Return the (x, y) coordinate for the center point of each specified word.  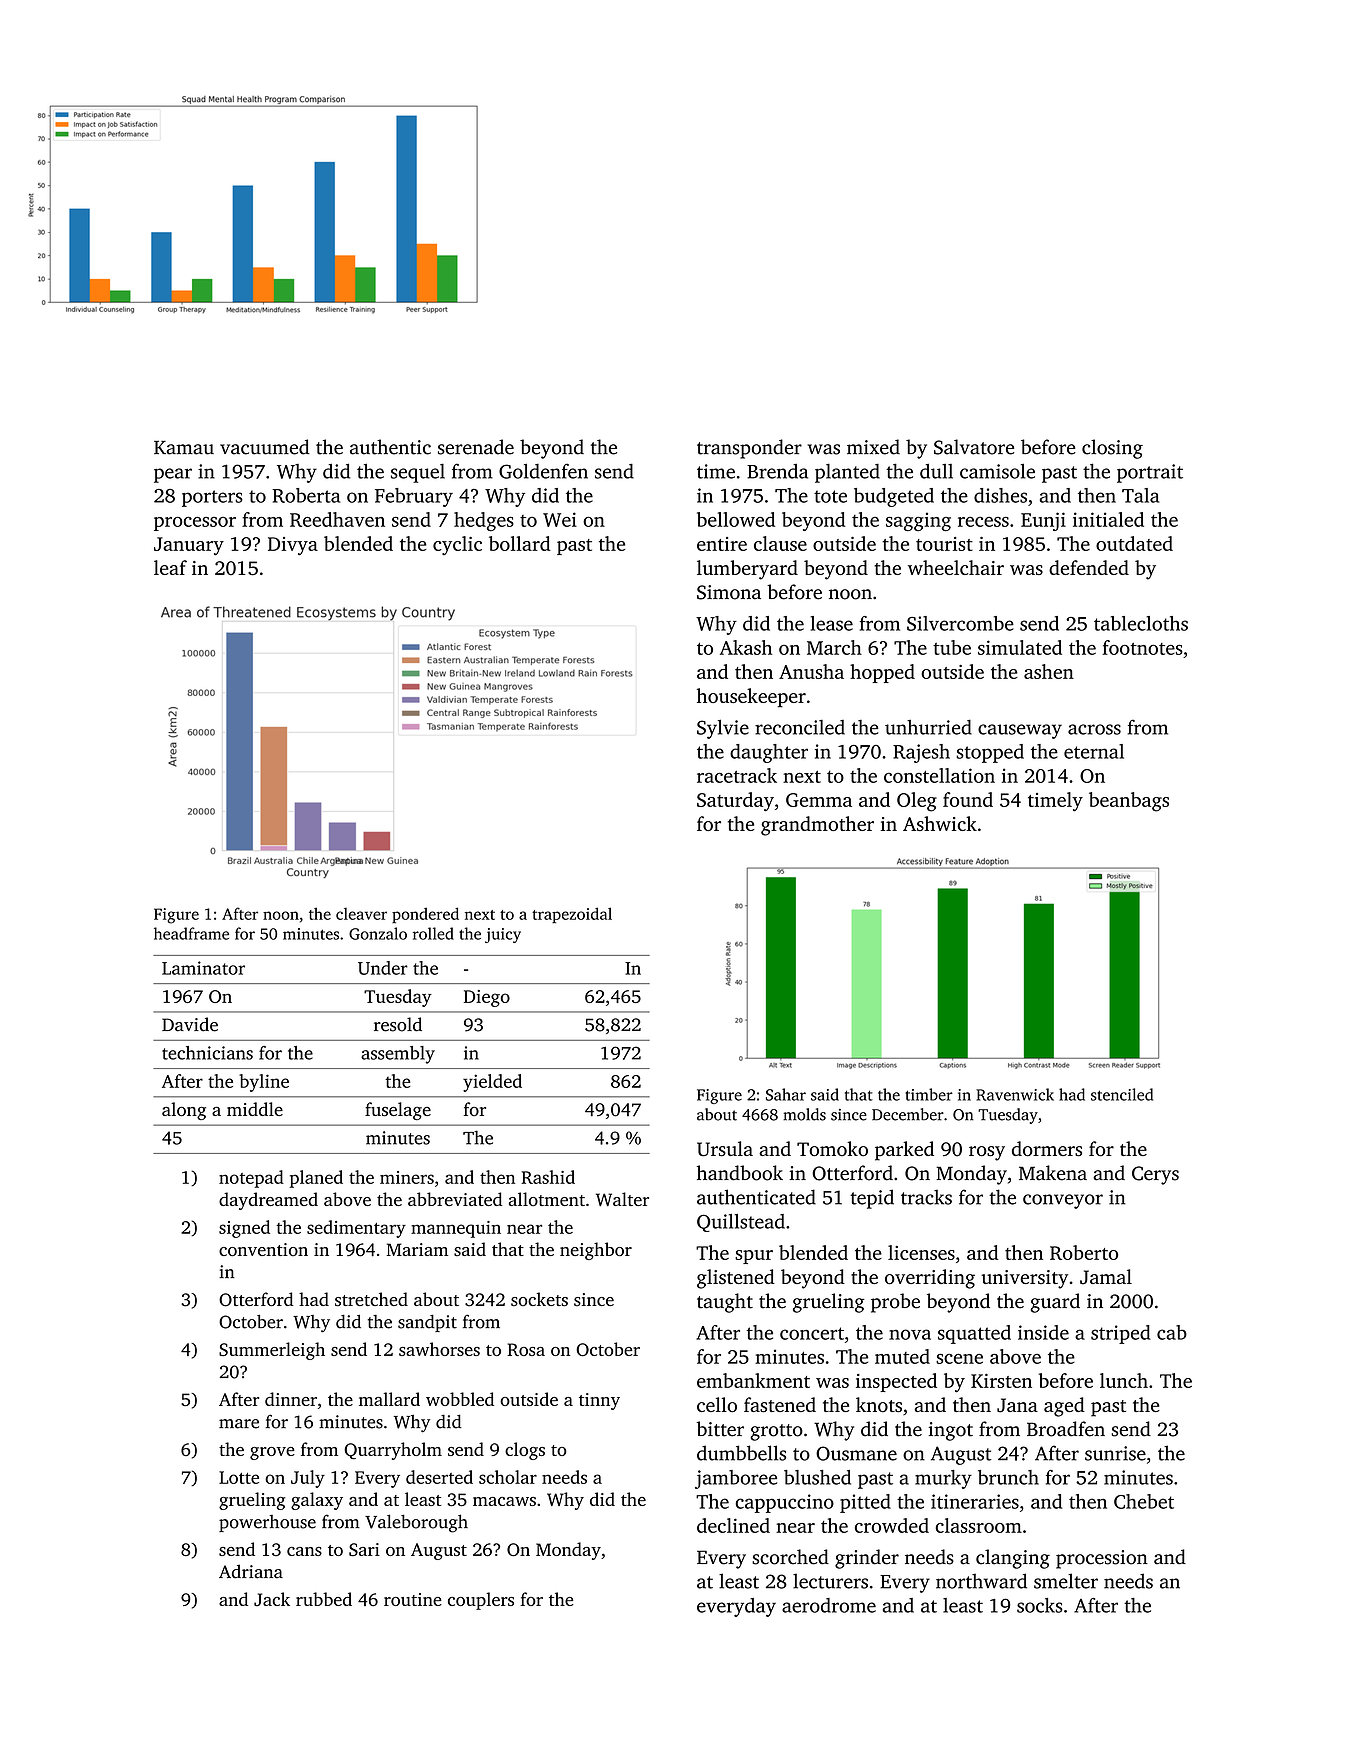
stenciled (1122, 1094)
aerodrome (829, 1605)
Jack (272, 1599)
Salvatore (974, 447)
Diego (487, 998)
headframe (191, 933)
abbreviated (455, 1199)
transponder (749, 449)
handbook (740, 1173)
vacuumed (265, 447)
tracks (926, 1197)
